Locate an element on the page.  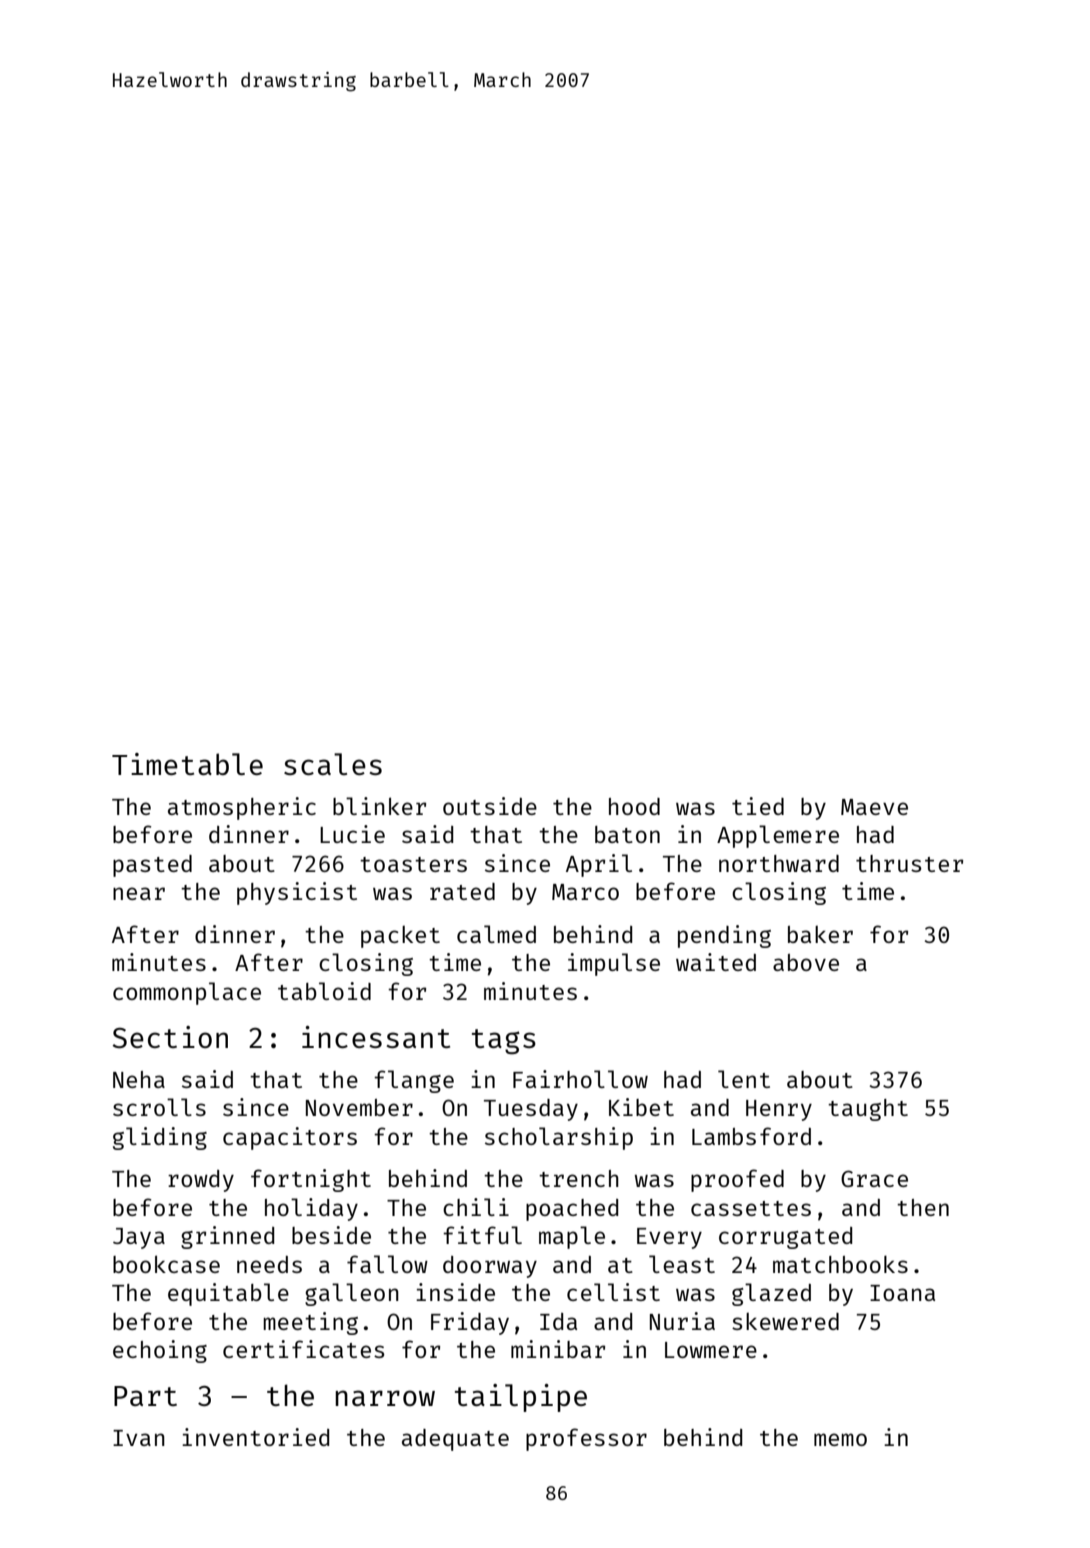
then is located at coordinates (923, 1207).
